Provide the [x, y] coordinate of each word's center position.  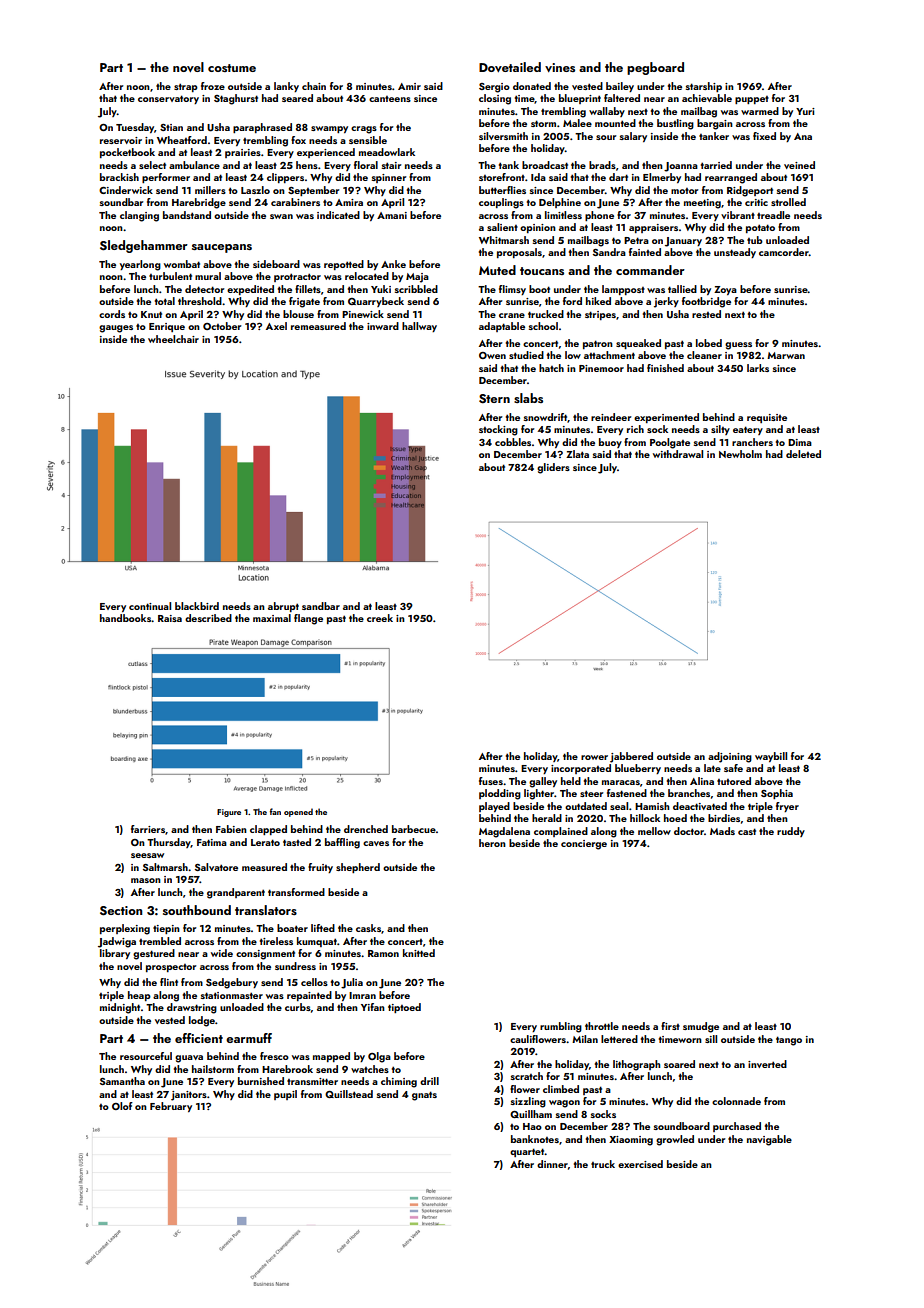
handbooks [125, 618]
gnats [424, 1096]
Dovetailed [510, 67]
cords [112, 314]
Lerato [265, 842]
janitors [189, 1096]
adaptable [502, 327]
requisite [767, 418]
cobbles [513, 442]
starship [704, 87]
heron [492, 843]
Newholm [740, 454]
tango [789, 1041]
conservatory [168, 99]
